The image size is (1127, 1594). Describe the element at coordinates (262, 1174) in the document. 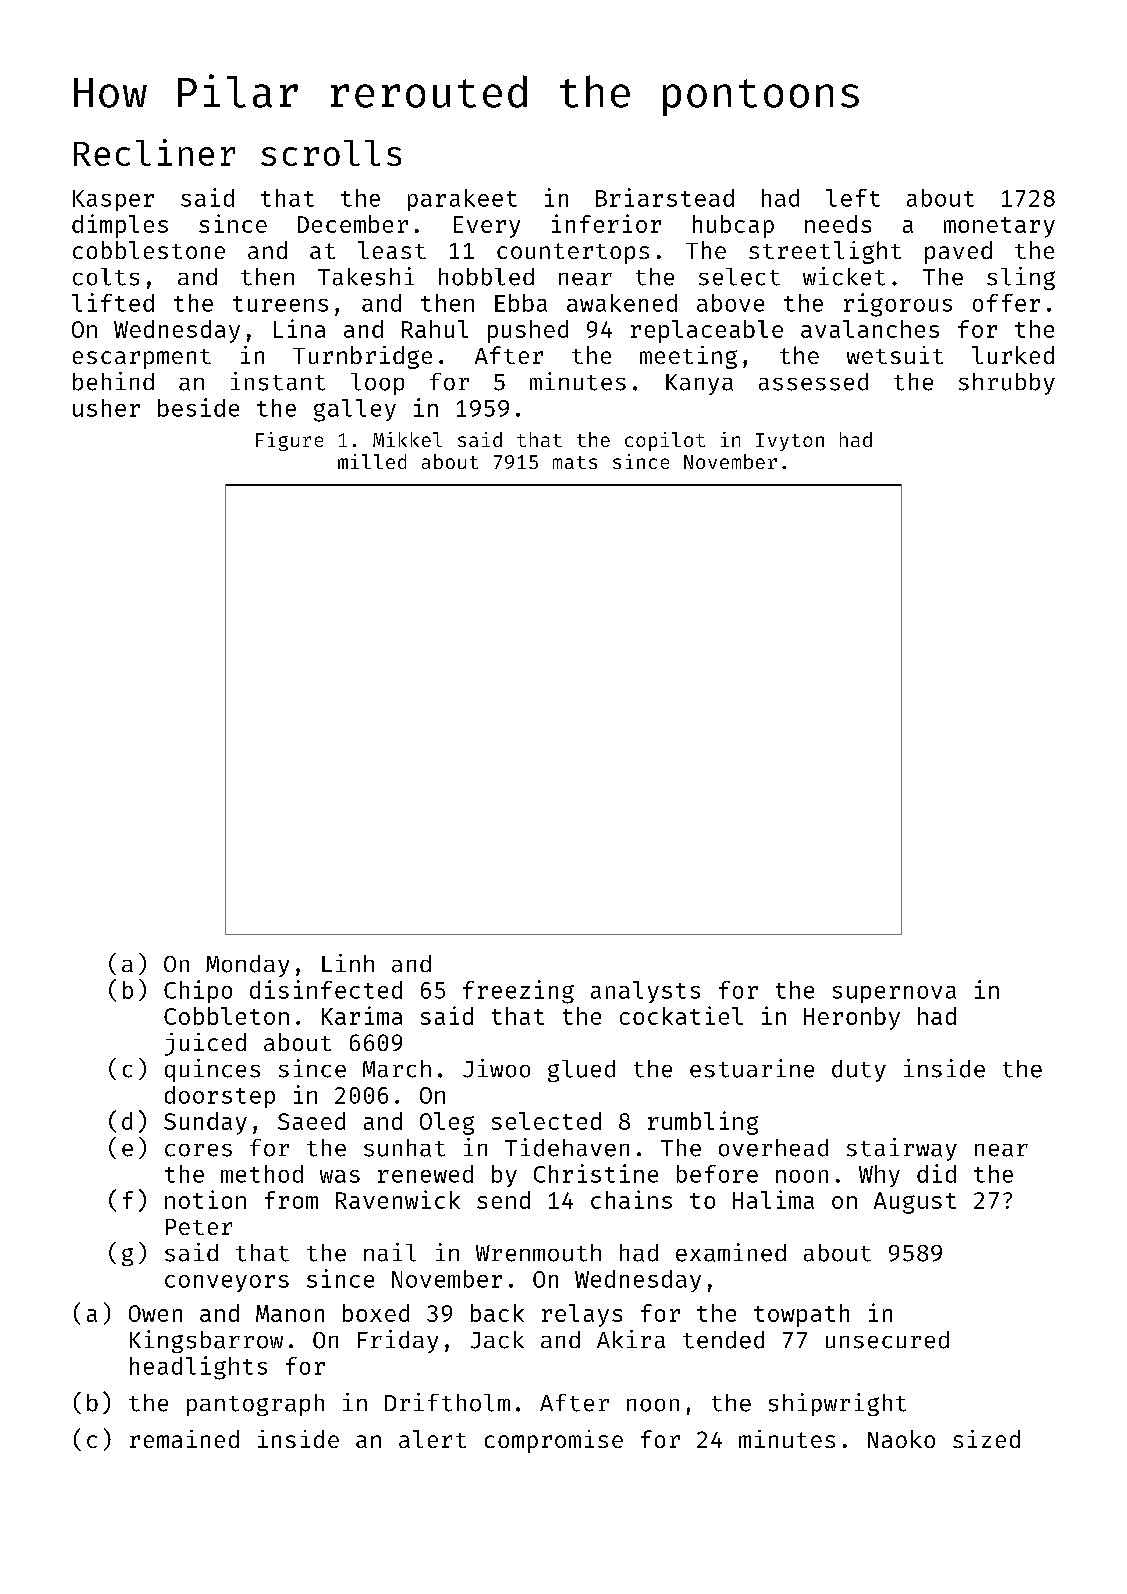

I see `method` at that location.
